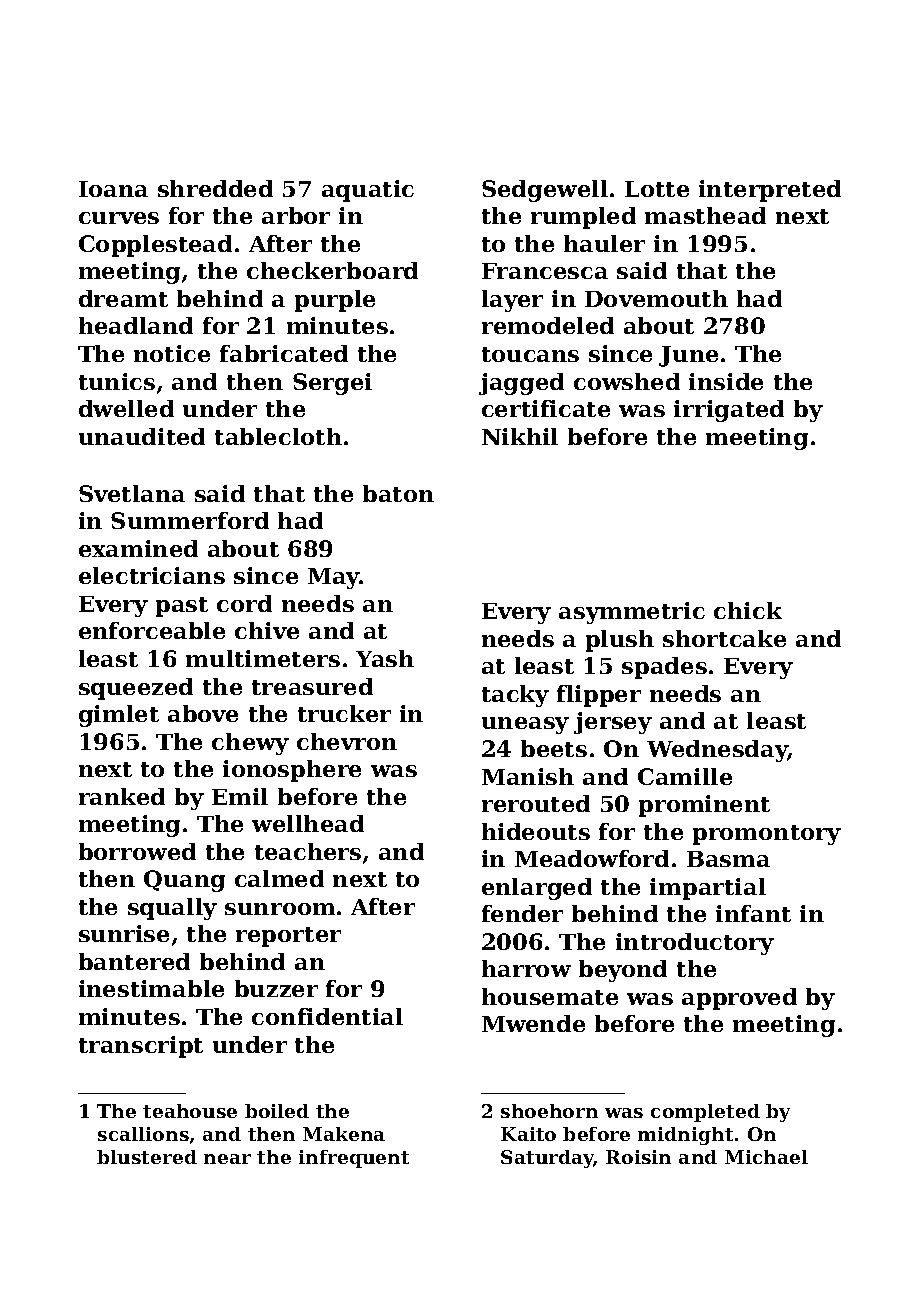 This screenshot has width=924, height=1311. Describe the element at coordinates (347, 741) in the screenshot. I see `chevron` at that location.
